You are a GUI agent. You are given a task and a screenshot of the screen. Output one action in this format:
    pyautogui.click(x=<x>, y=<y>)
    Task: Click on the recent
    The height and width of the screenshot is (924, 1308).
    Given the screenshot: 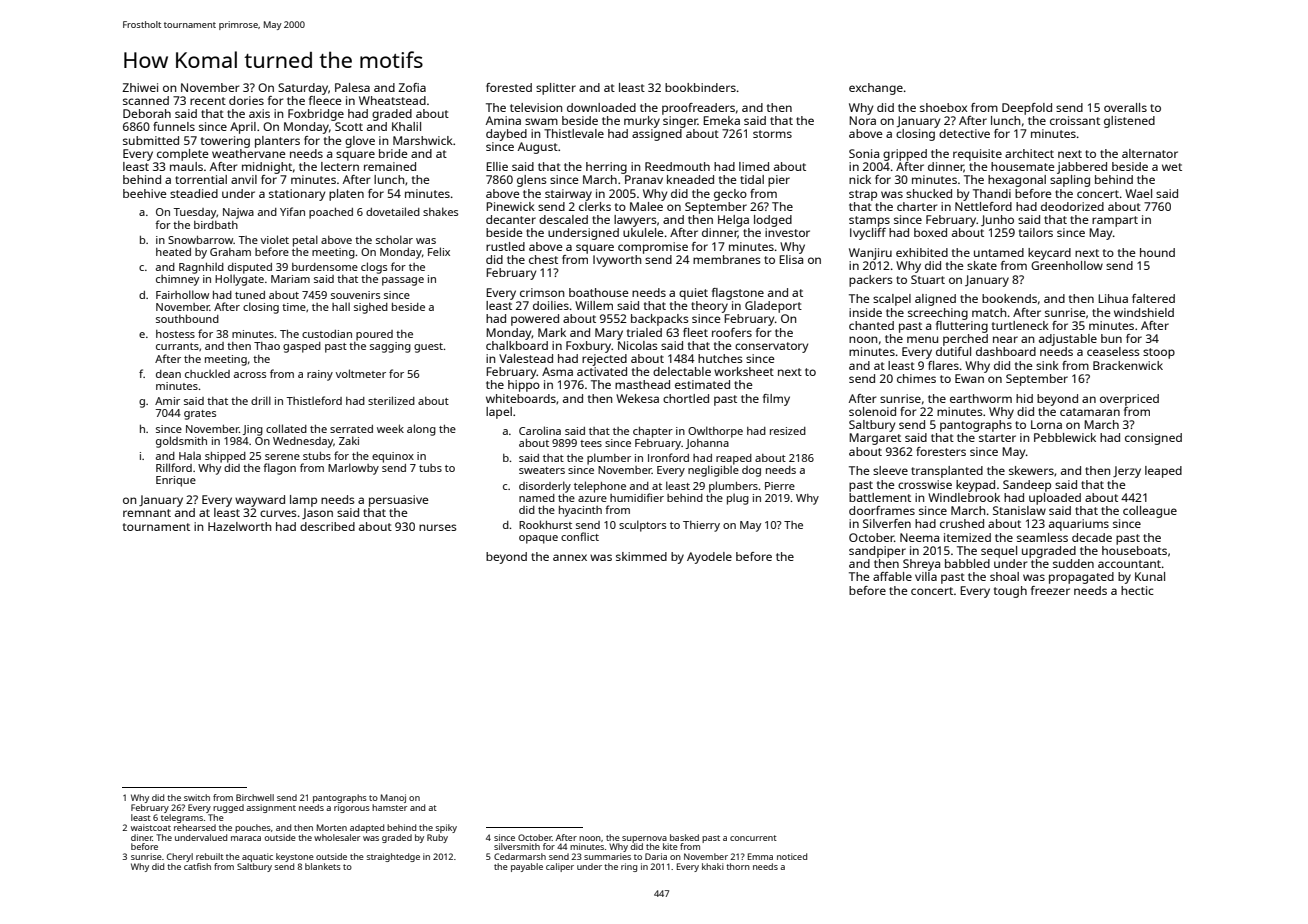 What is the action you would take?
    pyautogui.click(x=208, y=101)
